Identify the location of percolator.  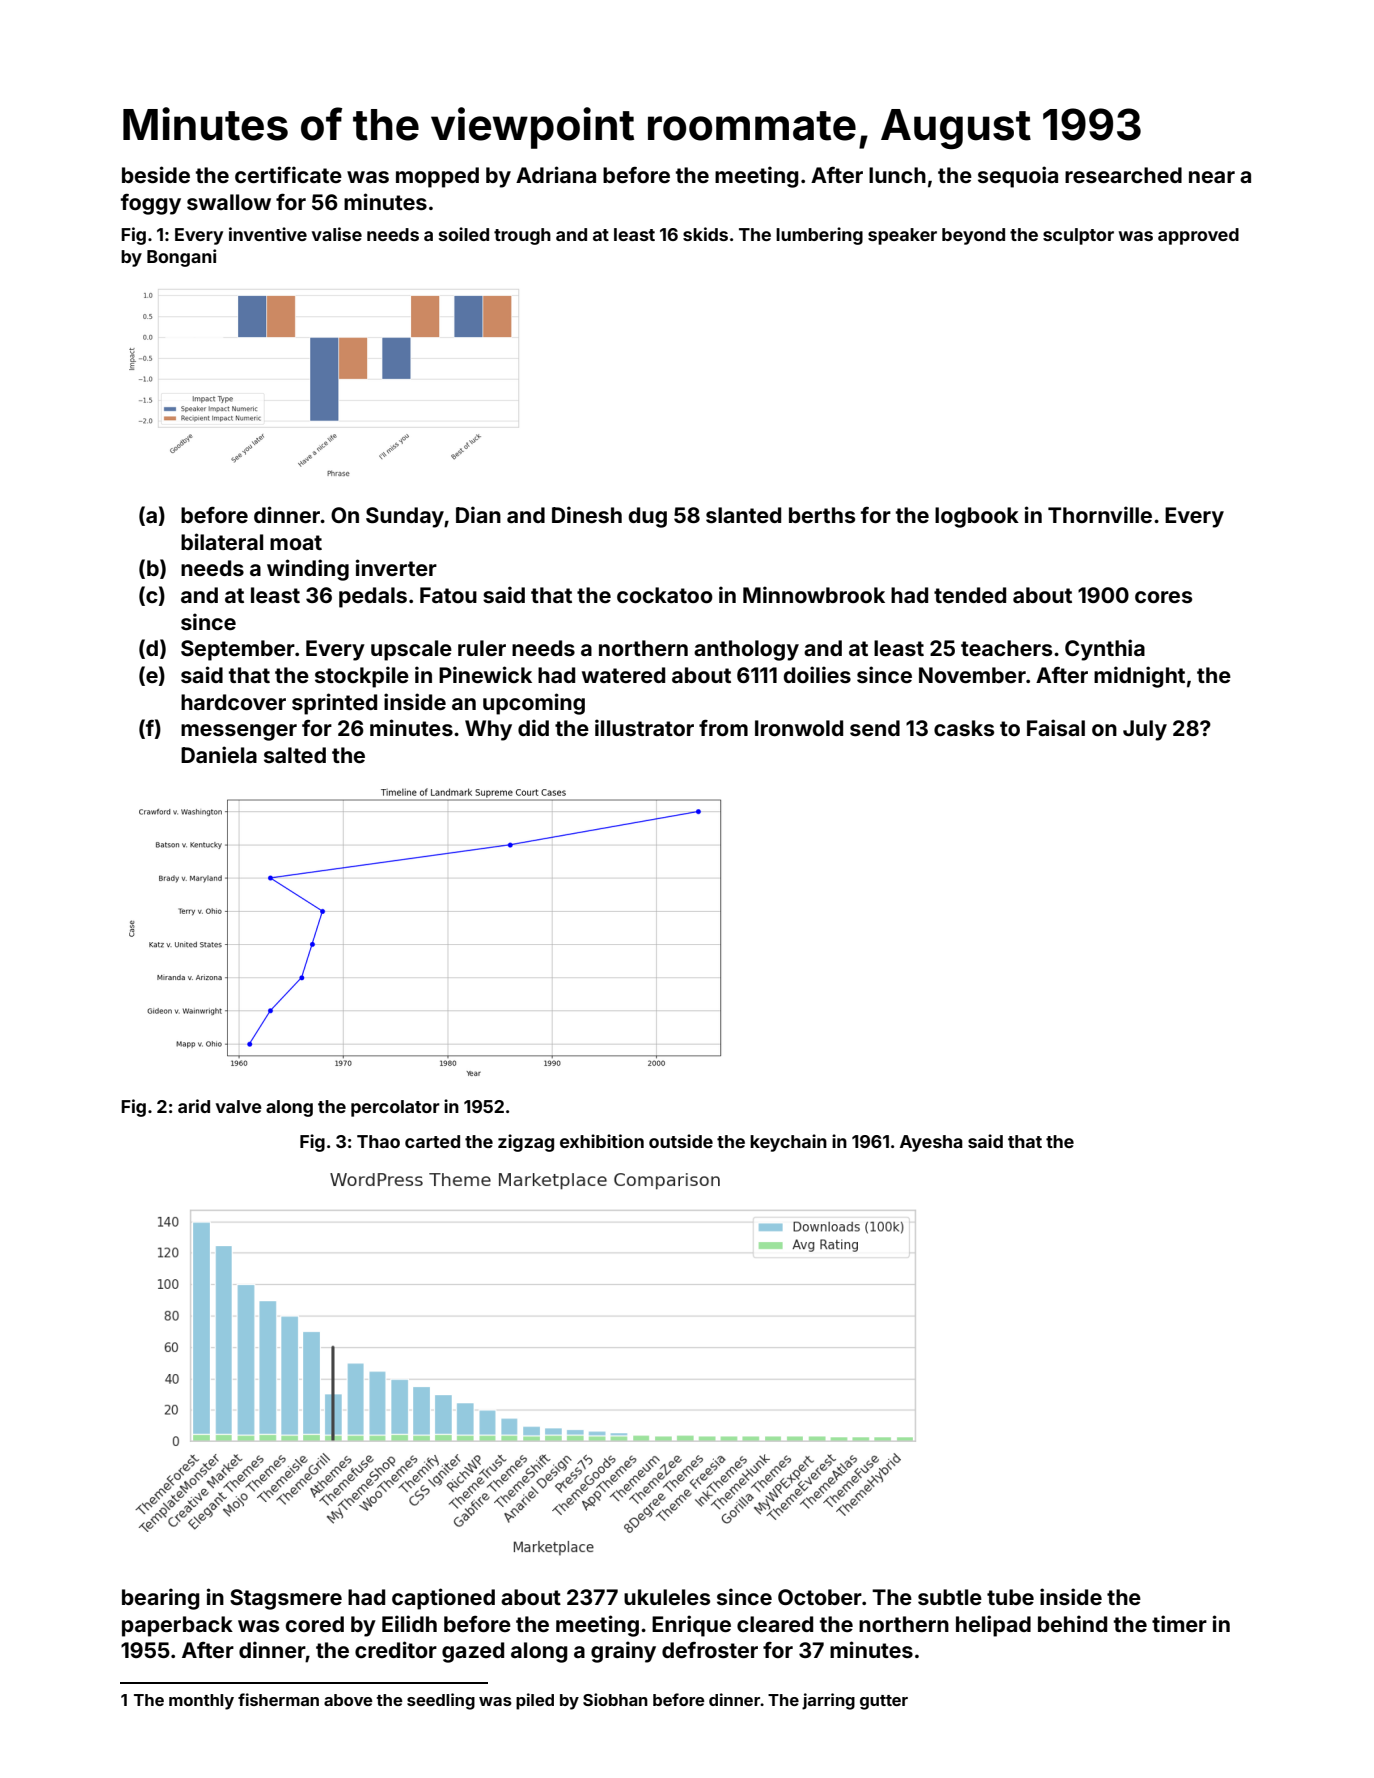
(395, 1108).
